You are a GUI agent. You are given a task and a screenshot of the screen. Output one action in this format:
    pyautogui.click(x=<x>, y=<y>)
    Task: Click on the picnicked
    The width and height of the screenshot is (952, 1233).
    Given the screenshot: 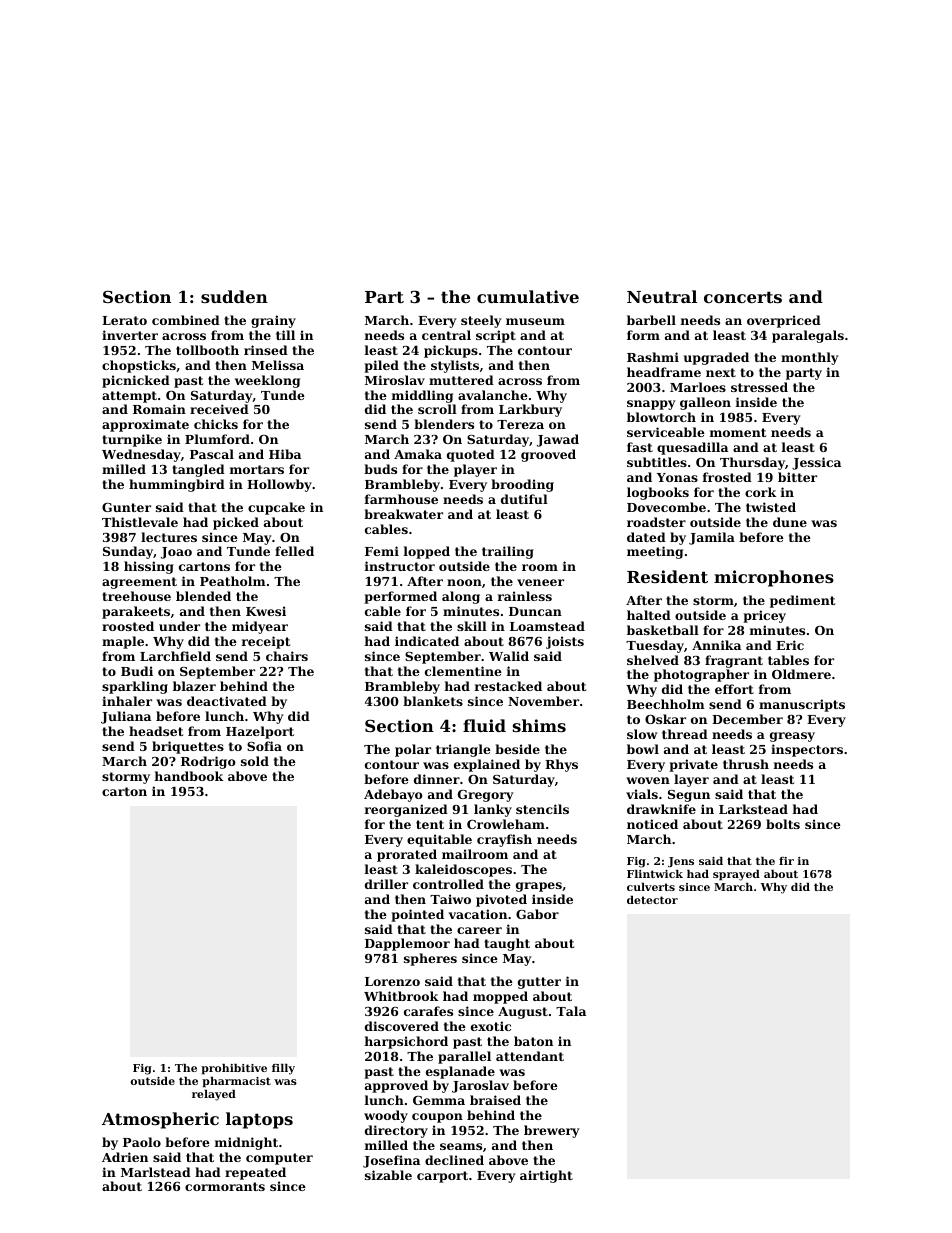 What is the action you would take?
    pyautogui.click(x=136, y=381)
